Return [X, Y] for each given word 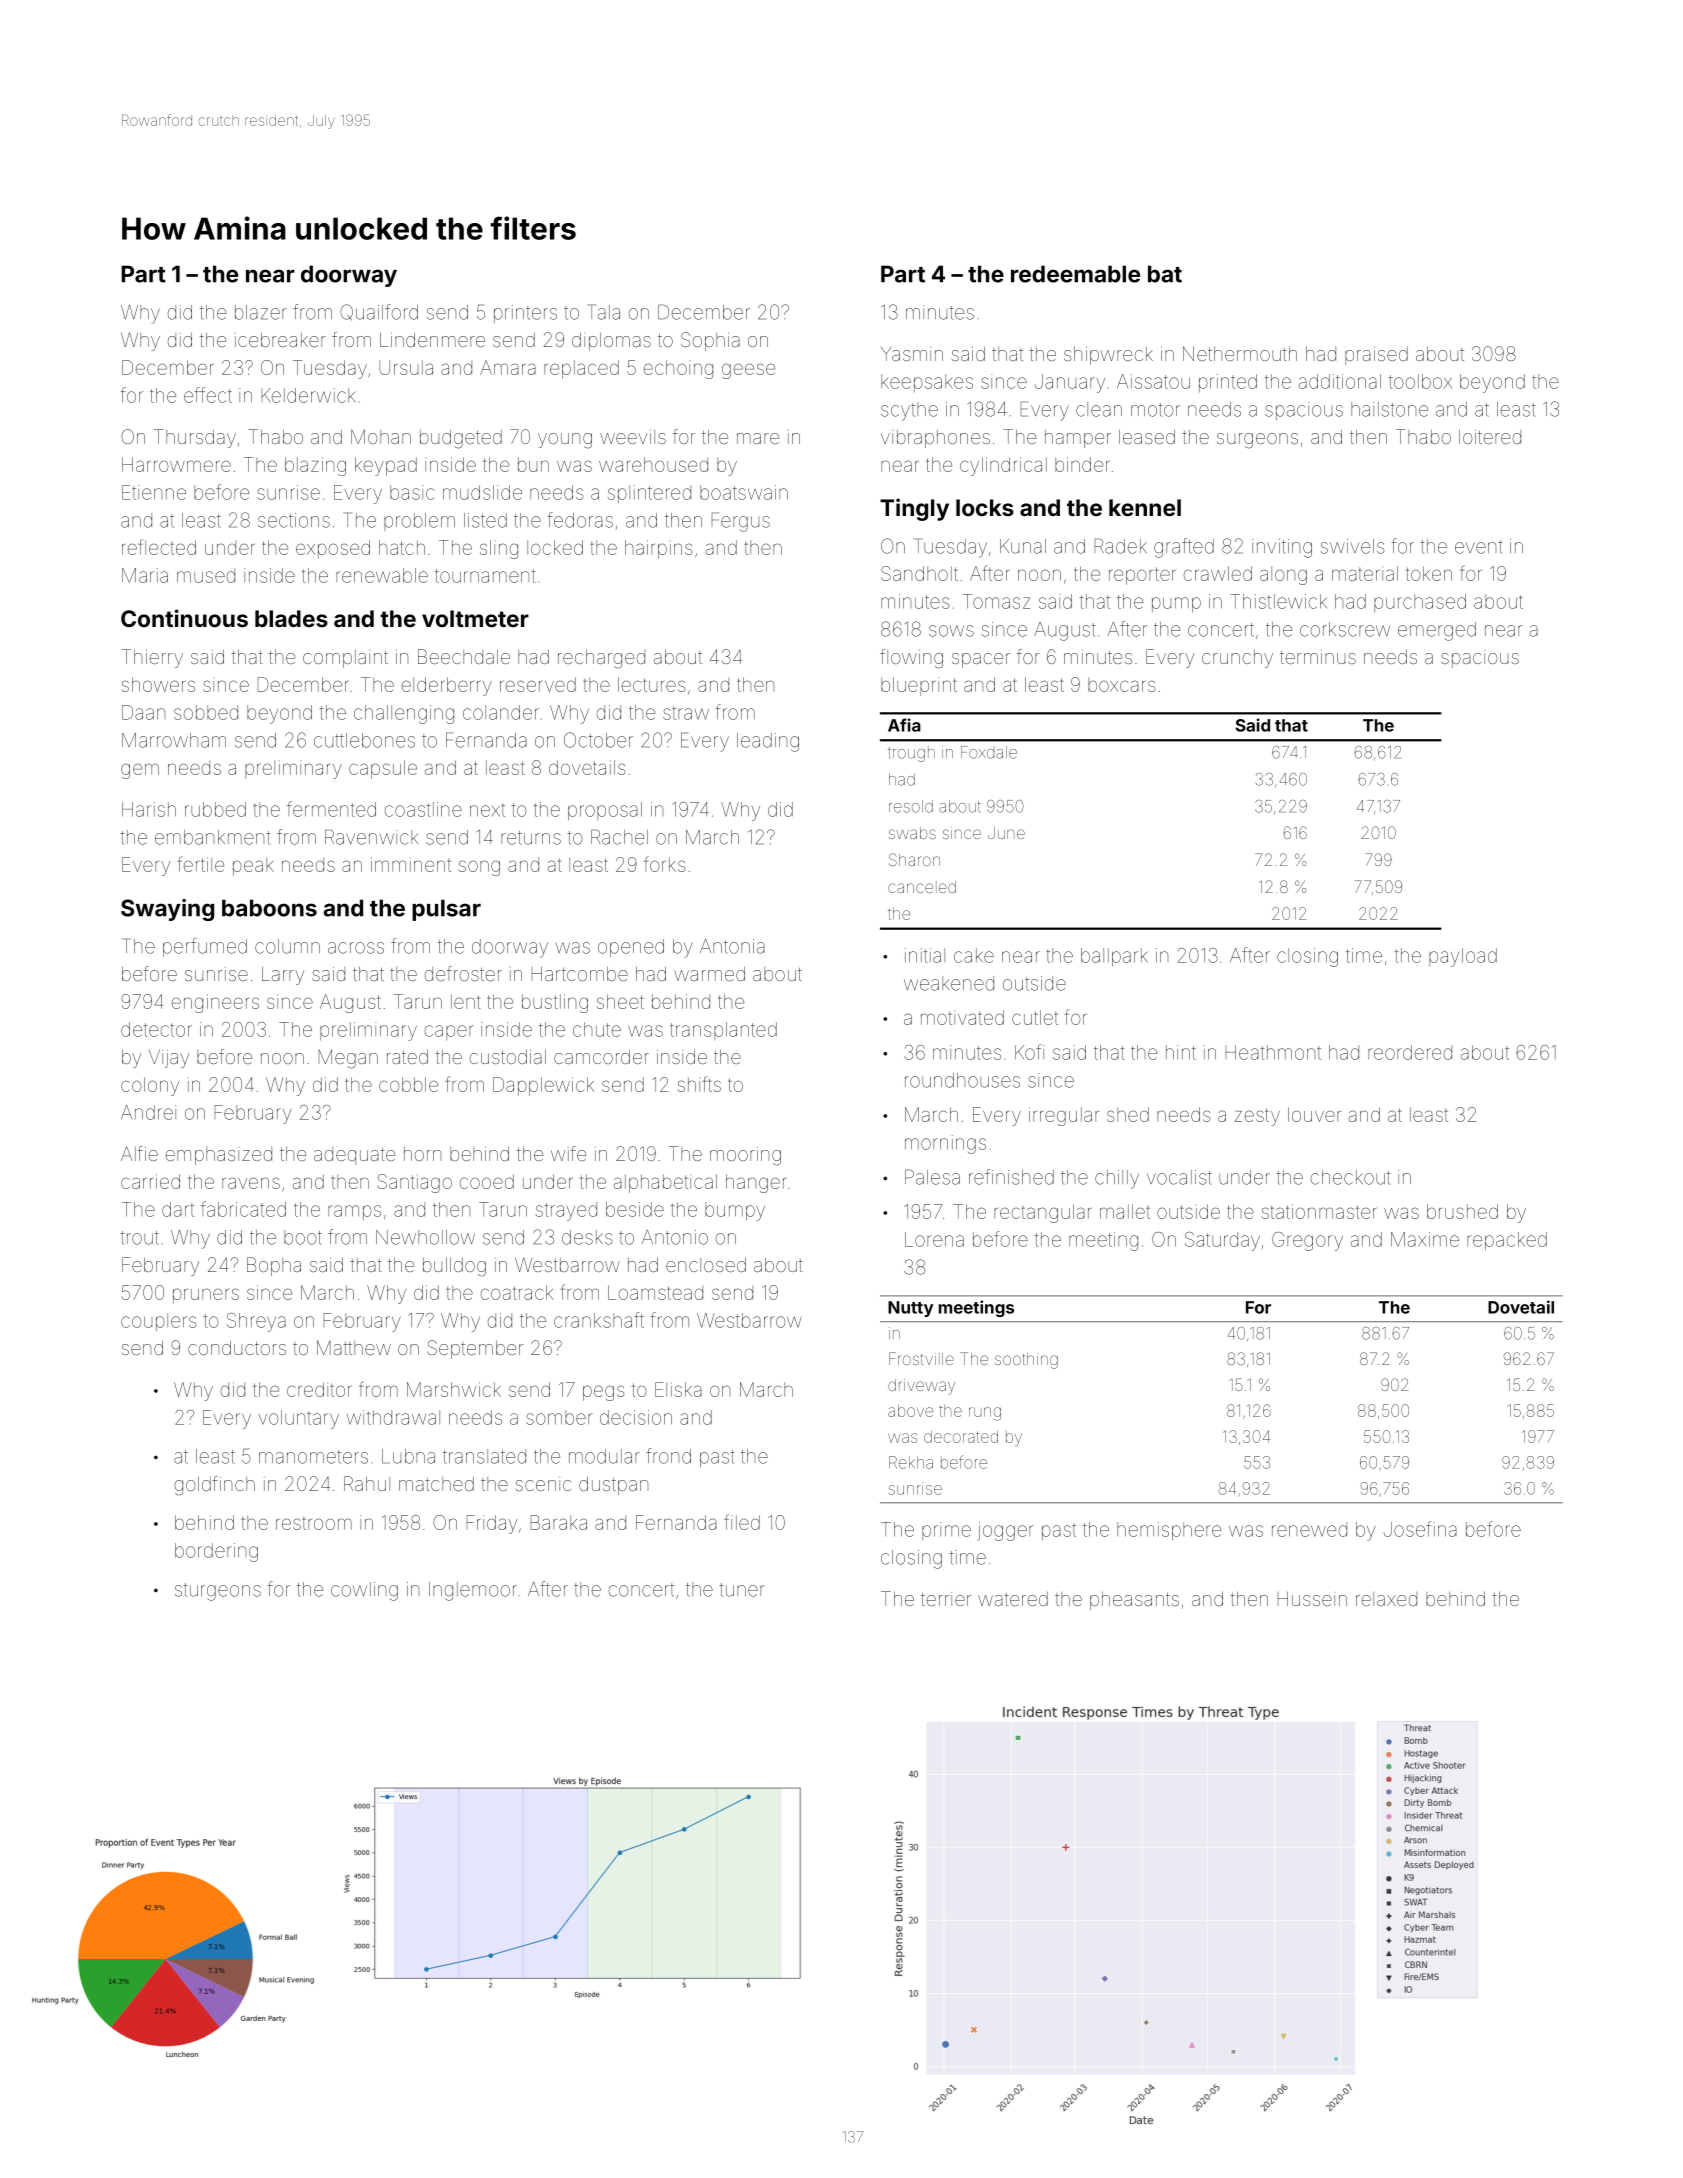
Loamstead [655, 1292]
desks [587, 1237]
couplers [158, 1322]
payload [1463, 957]
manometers [313, 1457]
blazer [261, 312]
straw [686, 713]
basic [412, 492]
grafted [1184, 548]
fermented [331, 809]
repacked [1507, 1241]
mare [758, 438]
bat [1165, 274]
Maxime [1425, 1239]
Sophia [710, 341]
